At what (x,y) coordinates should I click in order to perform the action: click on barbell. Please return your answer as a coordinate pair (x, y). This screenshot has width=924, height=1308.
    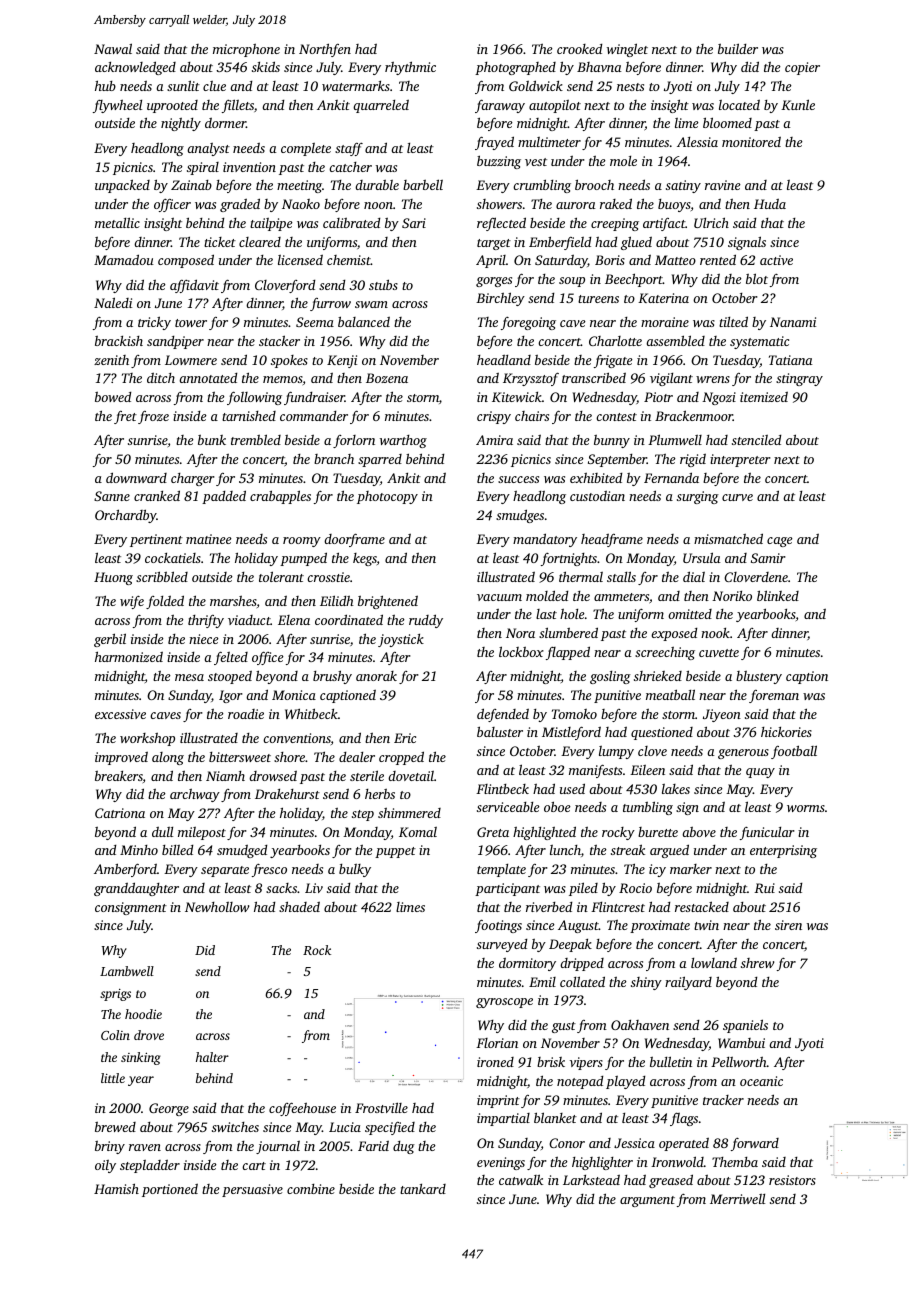
    Looking at the image, I should click on (423, 184).
